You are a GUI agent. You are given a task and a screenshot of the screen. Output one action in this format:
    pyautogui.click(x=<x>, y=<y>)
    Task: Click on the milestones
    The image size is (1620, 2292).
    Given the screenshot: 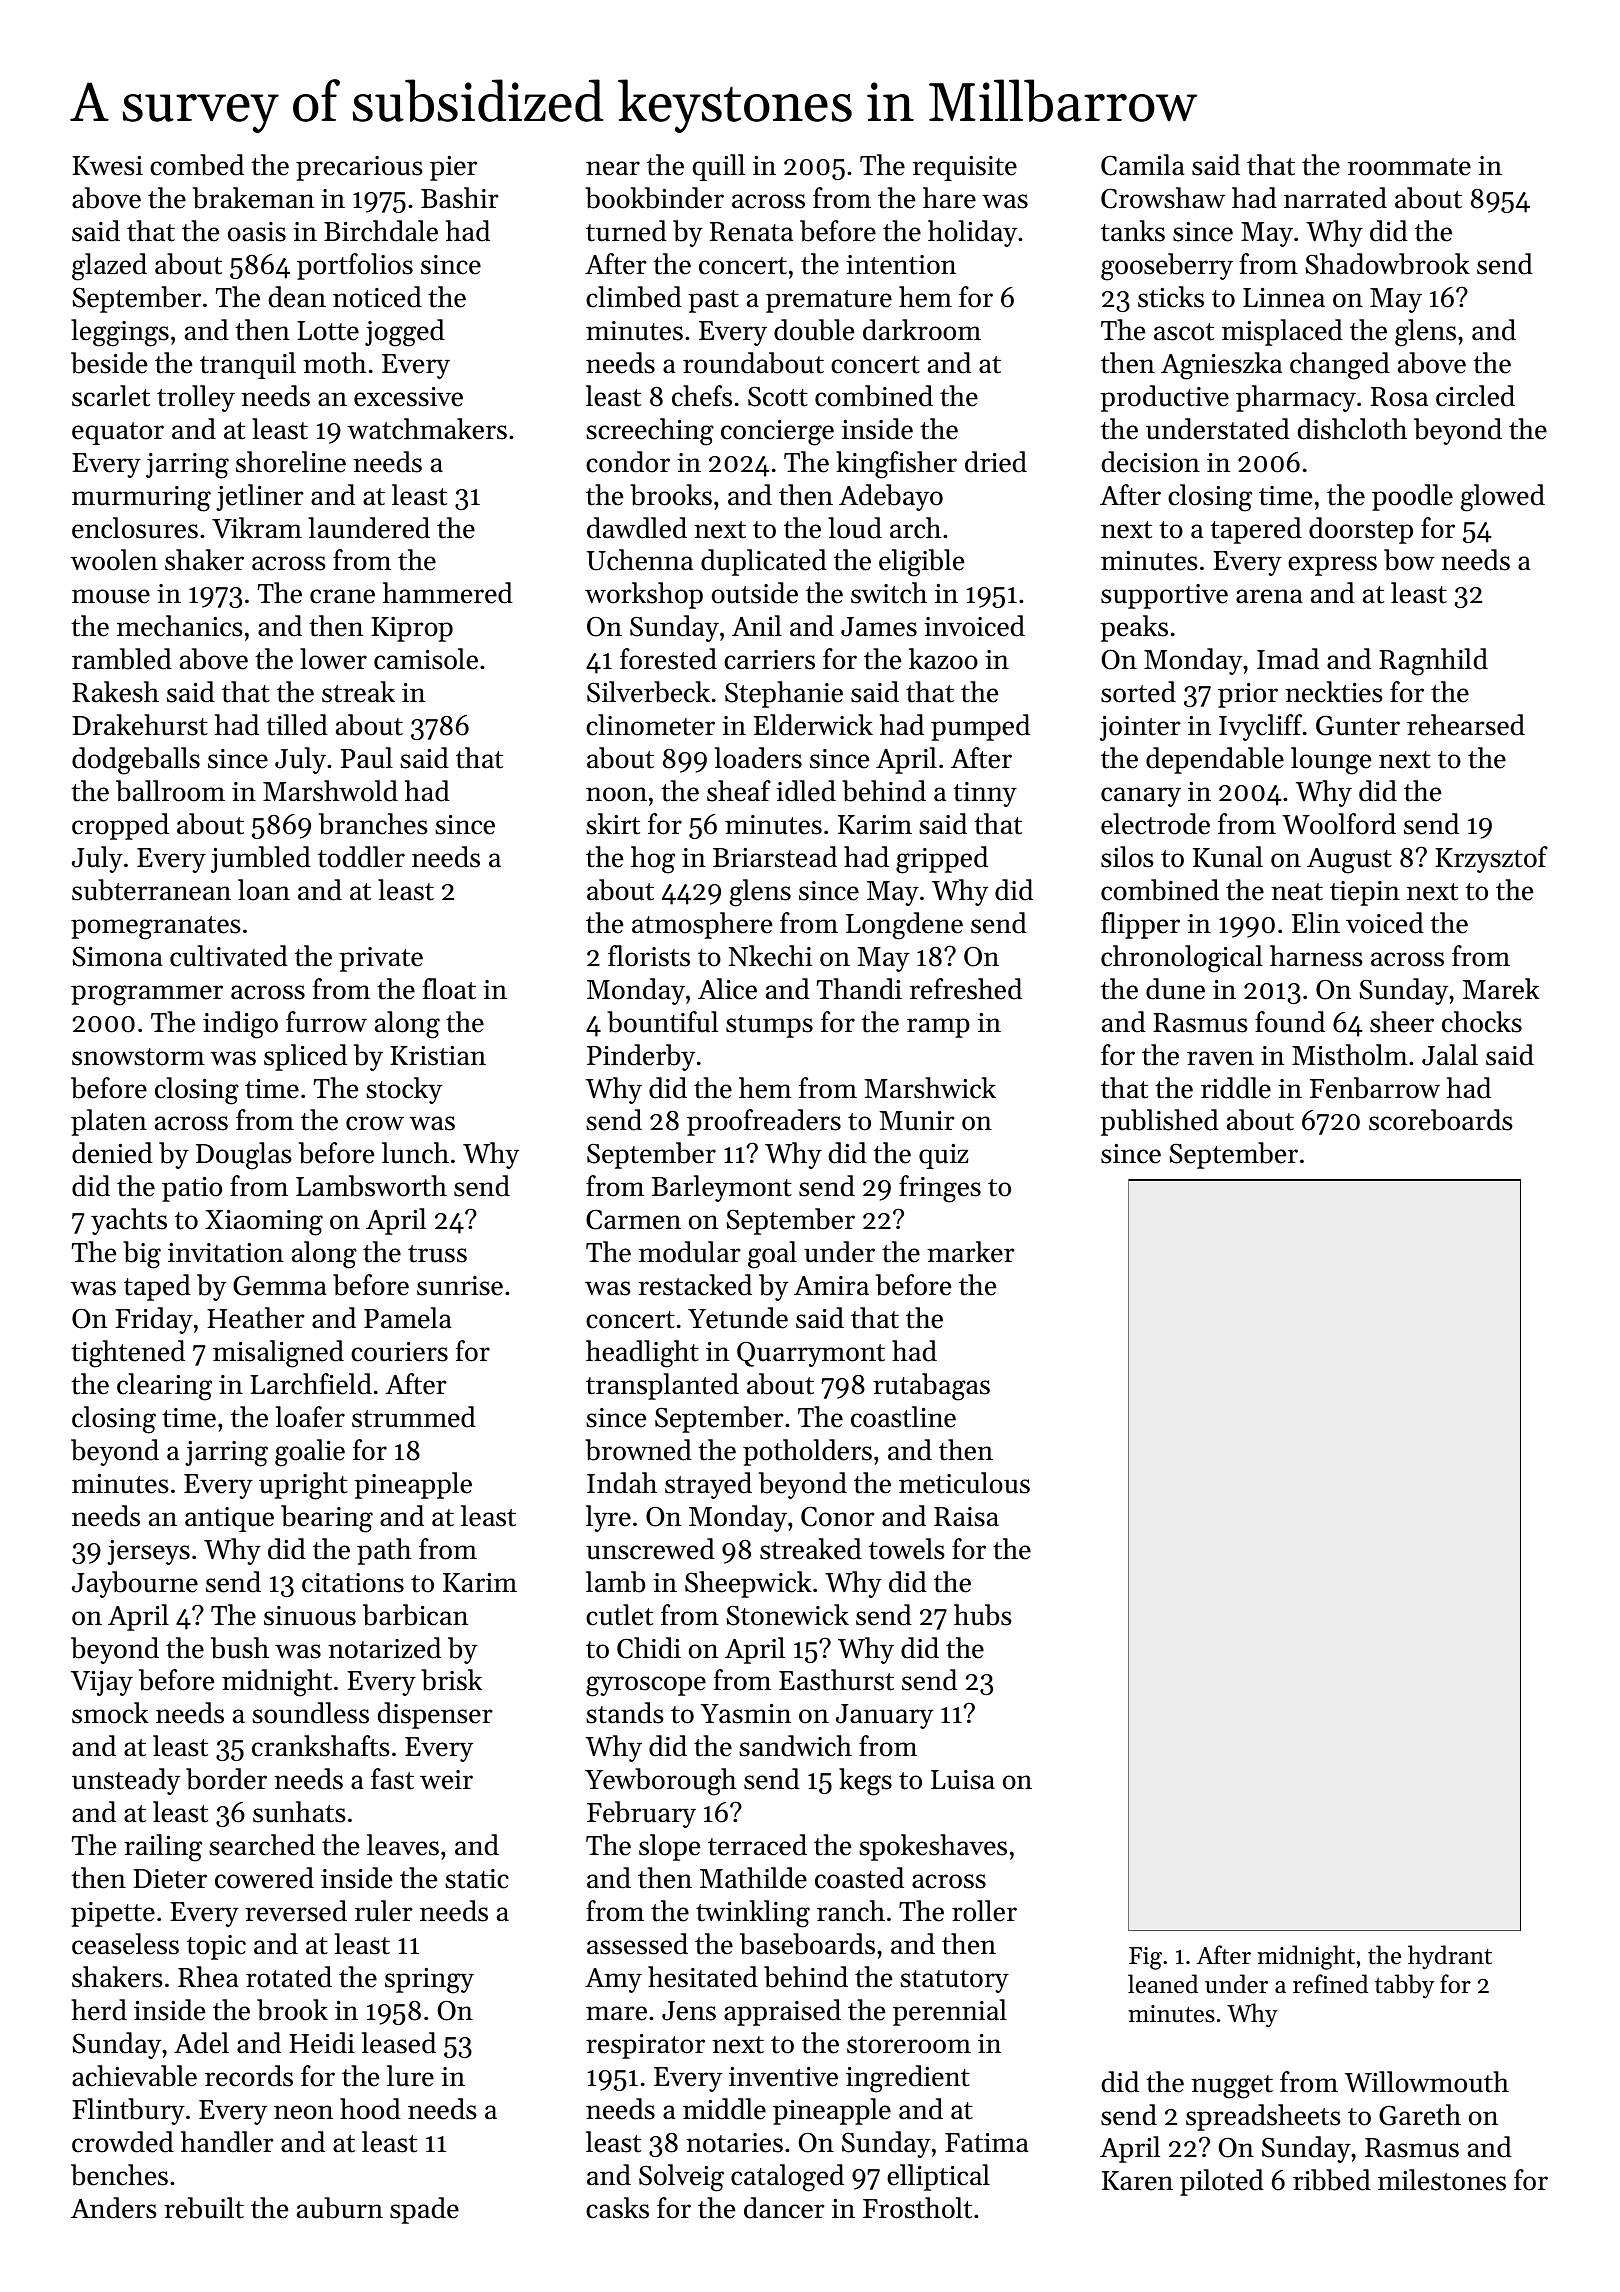 What is the action you would take?
    pyautogui.click(x=1442, y=2180)
